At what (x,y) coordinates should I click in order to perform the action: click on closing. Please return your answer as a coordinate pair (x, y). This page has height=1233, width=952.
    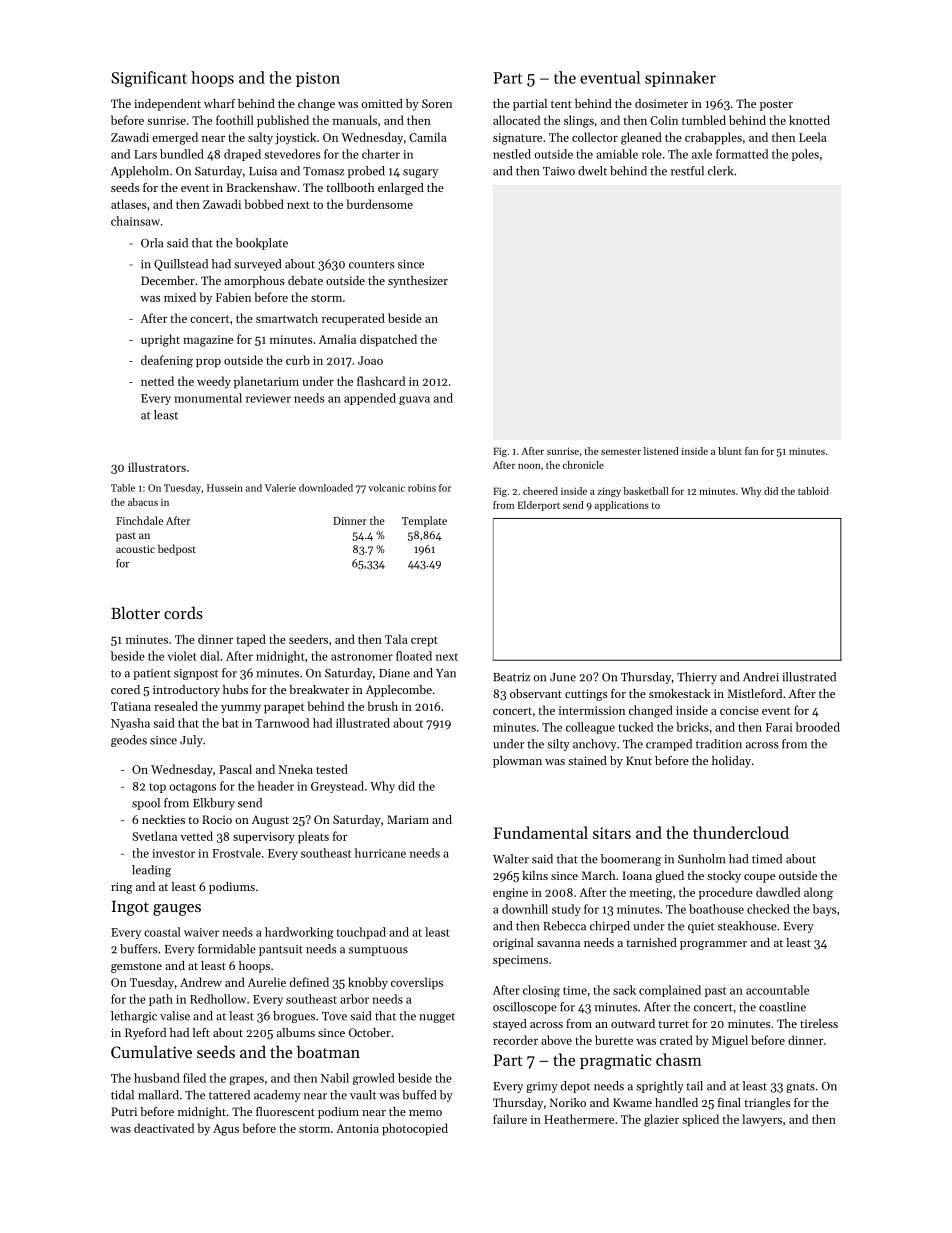
    Looking at the image, I should click on (541, 991).
